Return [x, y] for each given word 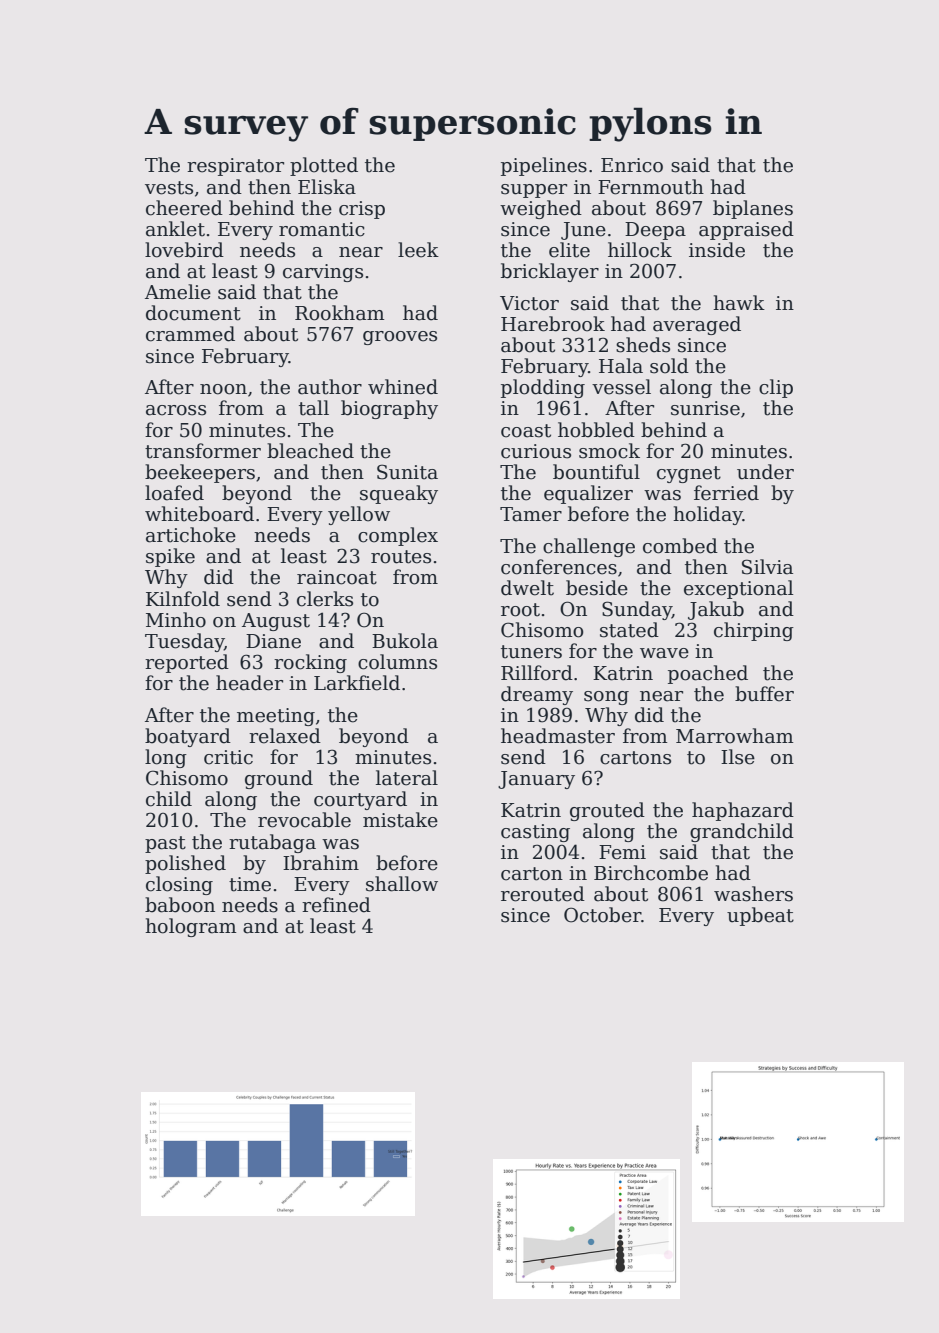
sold [669, 366]
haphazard [743, 811]
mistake [400, 820]
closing [179, 885]
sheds [643, 345]
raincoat [337, 577]
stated [629, 630]
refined [336, 905]
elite [569, 250]
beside [597, 588]
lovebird [184, 250]
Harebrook [553, 324]
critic [228, 757]
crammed [190, 334]
